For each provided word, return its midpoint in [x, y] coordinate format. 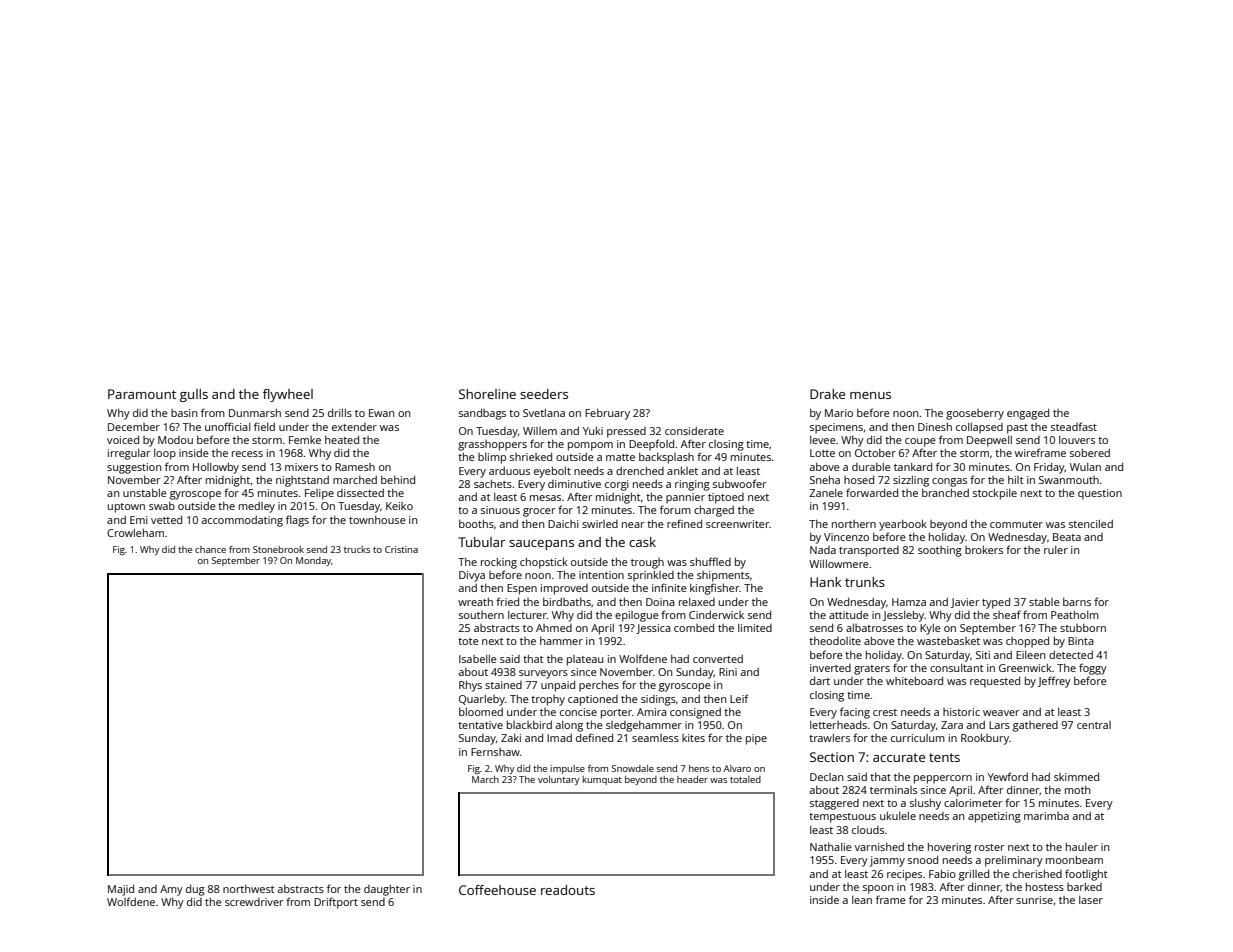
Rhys [470, 686]
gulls [194, 395]
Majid [121, 890]
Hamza [909, 602]
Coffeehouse [497, 890]
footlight [1086, 875]
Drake [827, 394]
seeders [544, 394]
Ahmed [554, 628]
